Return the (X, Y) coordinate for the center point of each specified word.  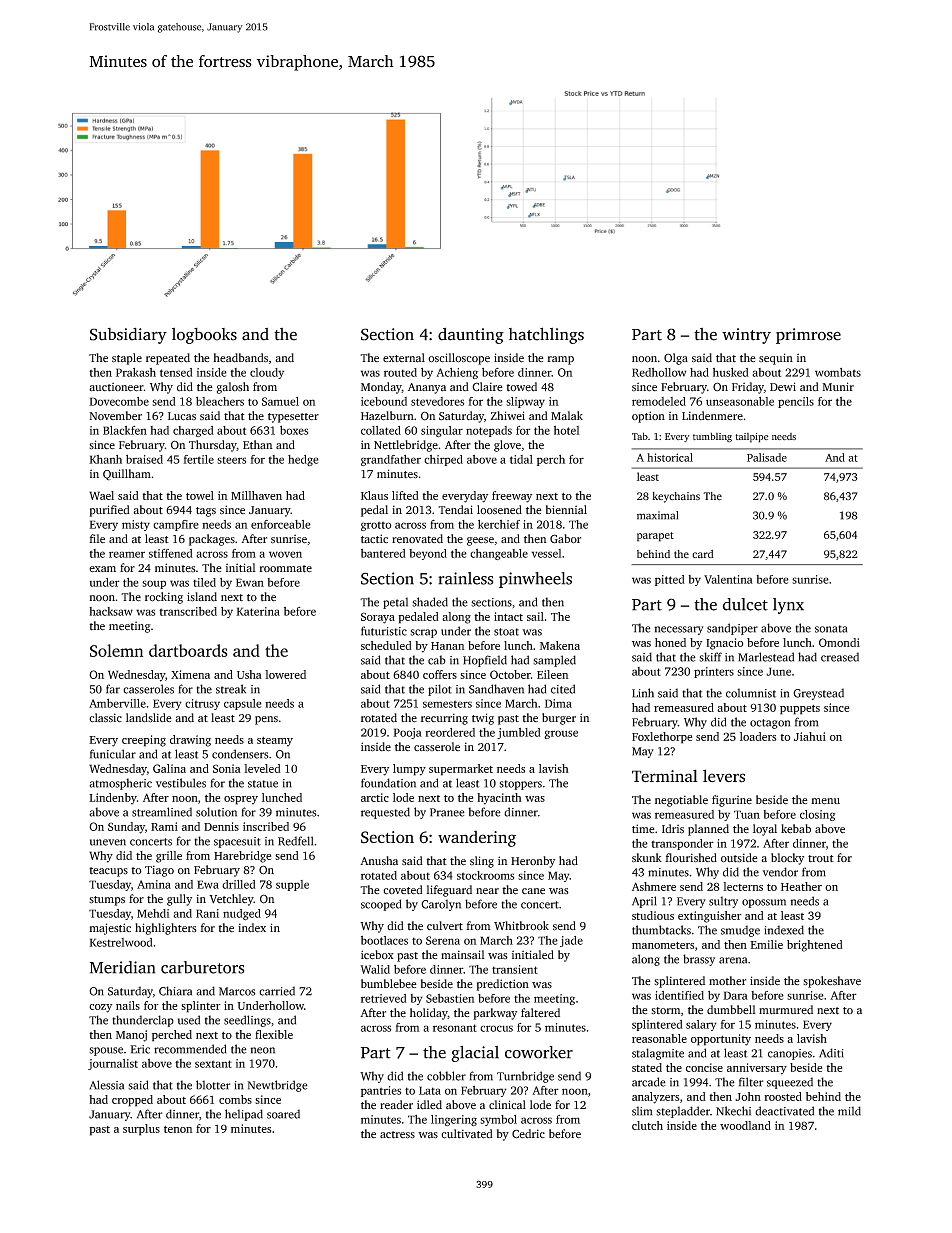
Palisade (767, 457)
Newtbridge (277, 1086)
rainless (465, 578)
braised (144, 459)
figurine (732, 801)
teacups (108, 872)
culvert (445, 926)
